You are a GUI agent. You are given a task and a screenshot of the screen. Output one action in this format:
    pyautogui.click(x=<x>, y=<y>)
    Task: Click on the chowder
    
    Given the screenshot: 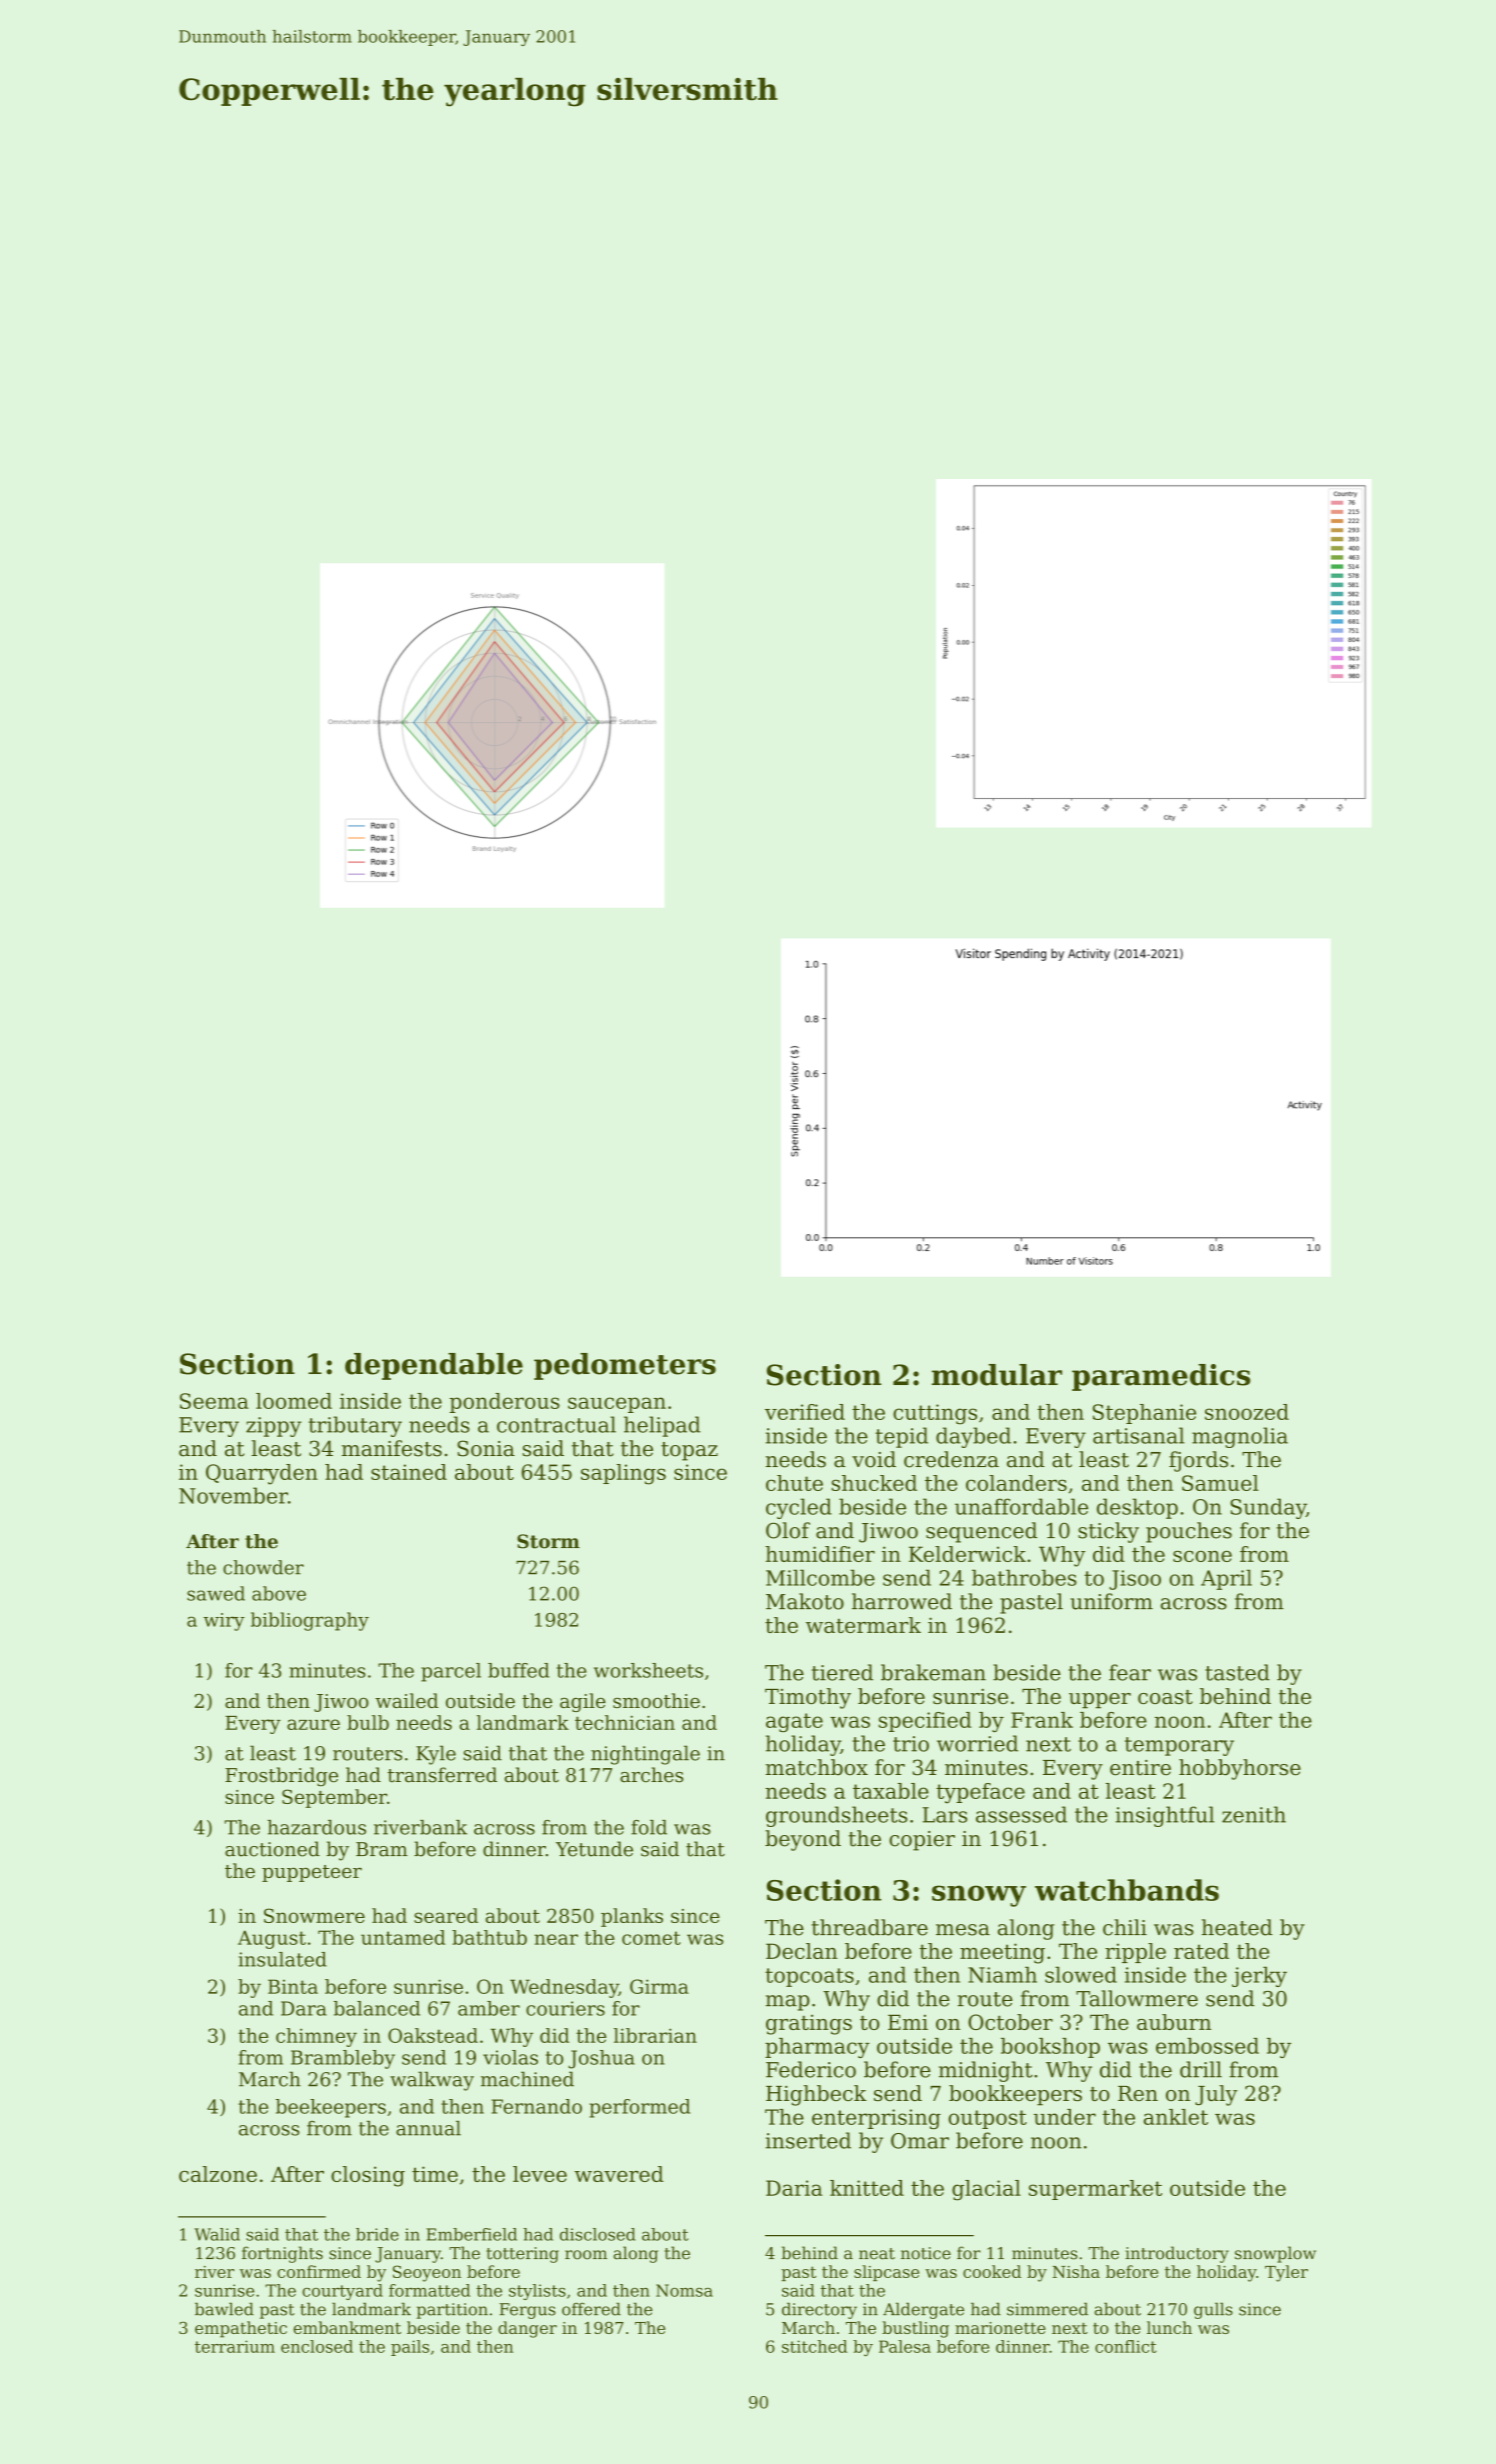 What is the action you would take?
    pyautogui.click(x=263, y=1567)
